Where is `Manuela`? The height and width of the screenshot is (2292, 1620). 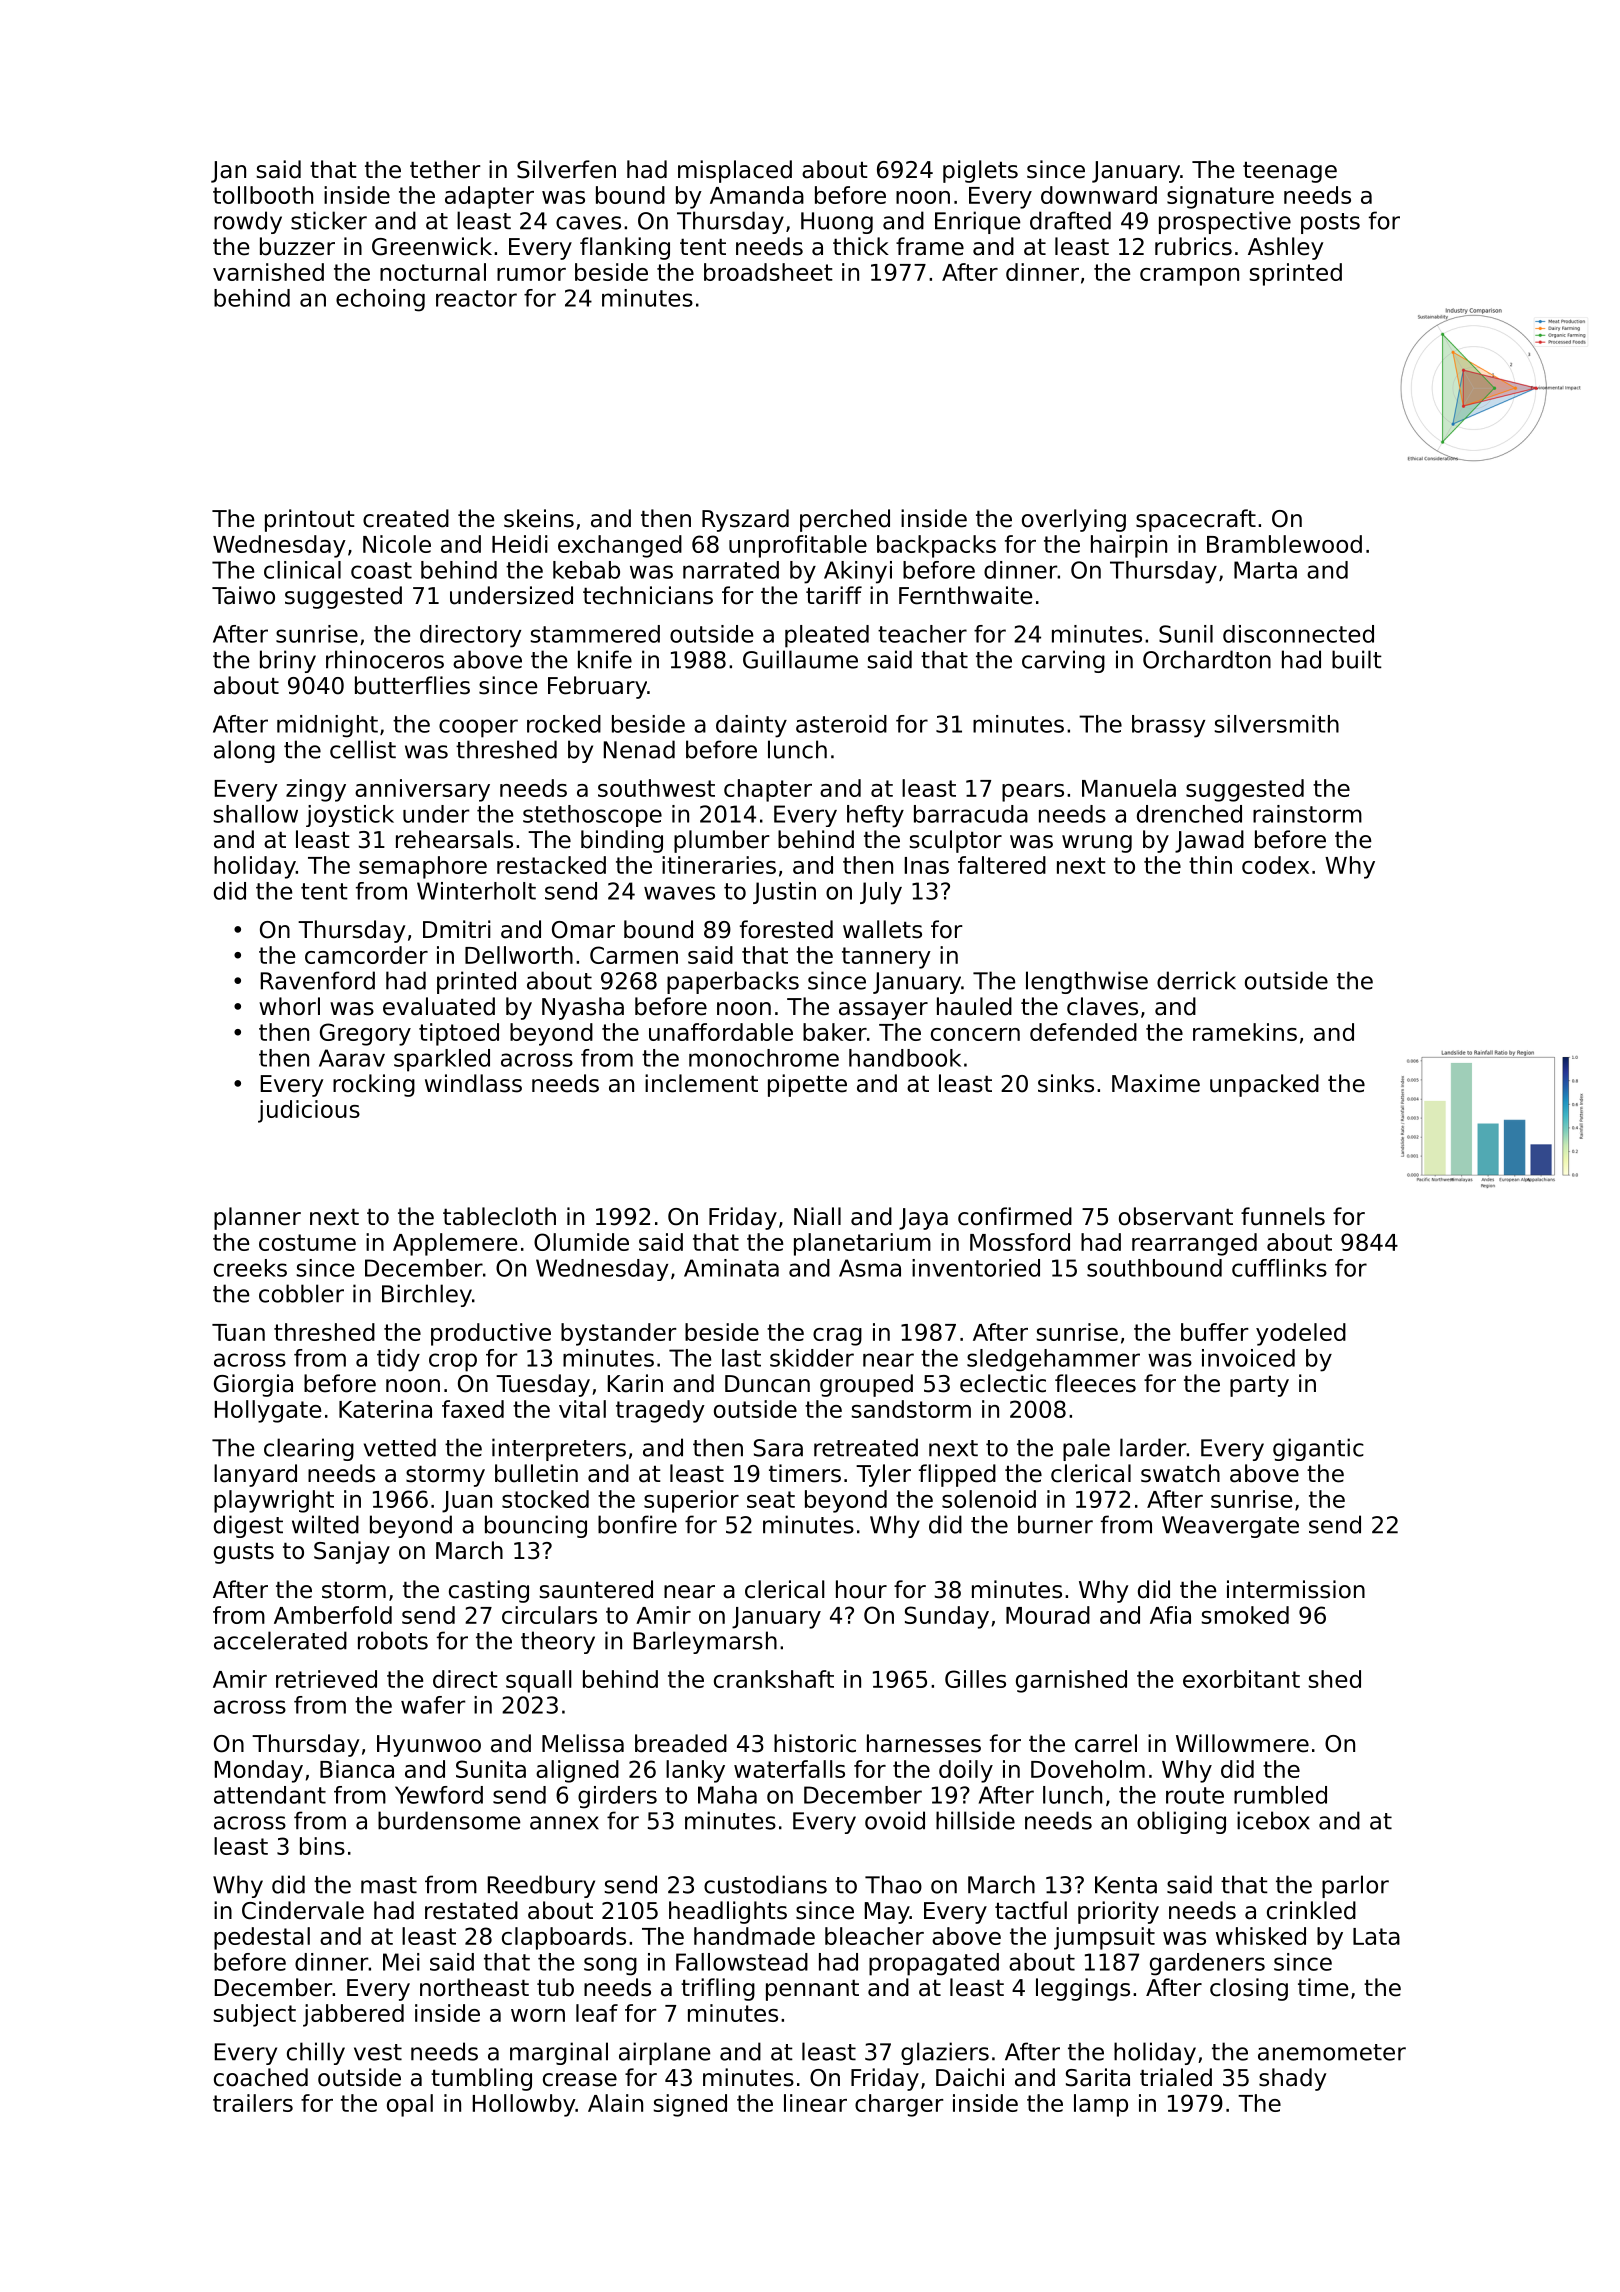 Manuela is located at coordinates (1129, 788).
